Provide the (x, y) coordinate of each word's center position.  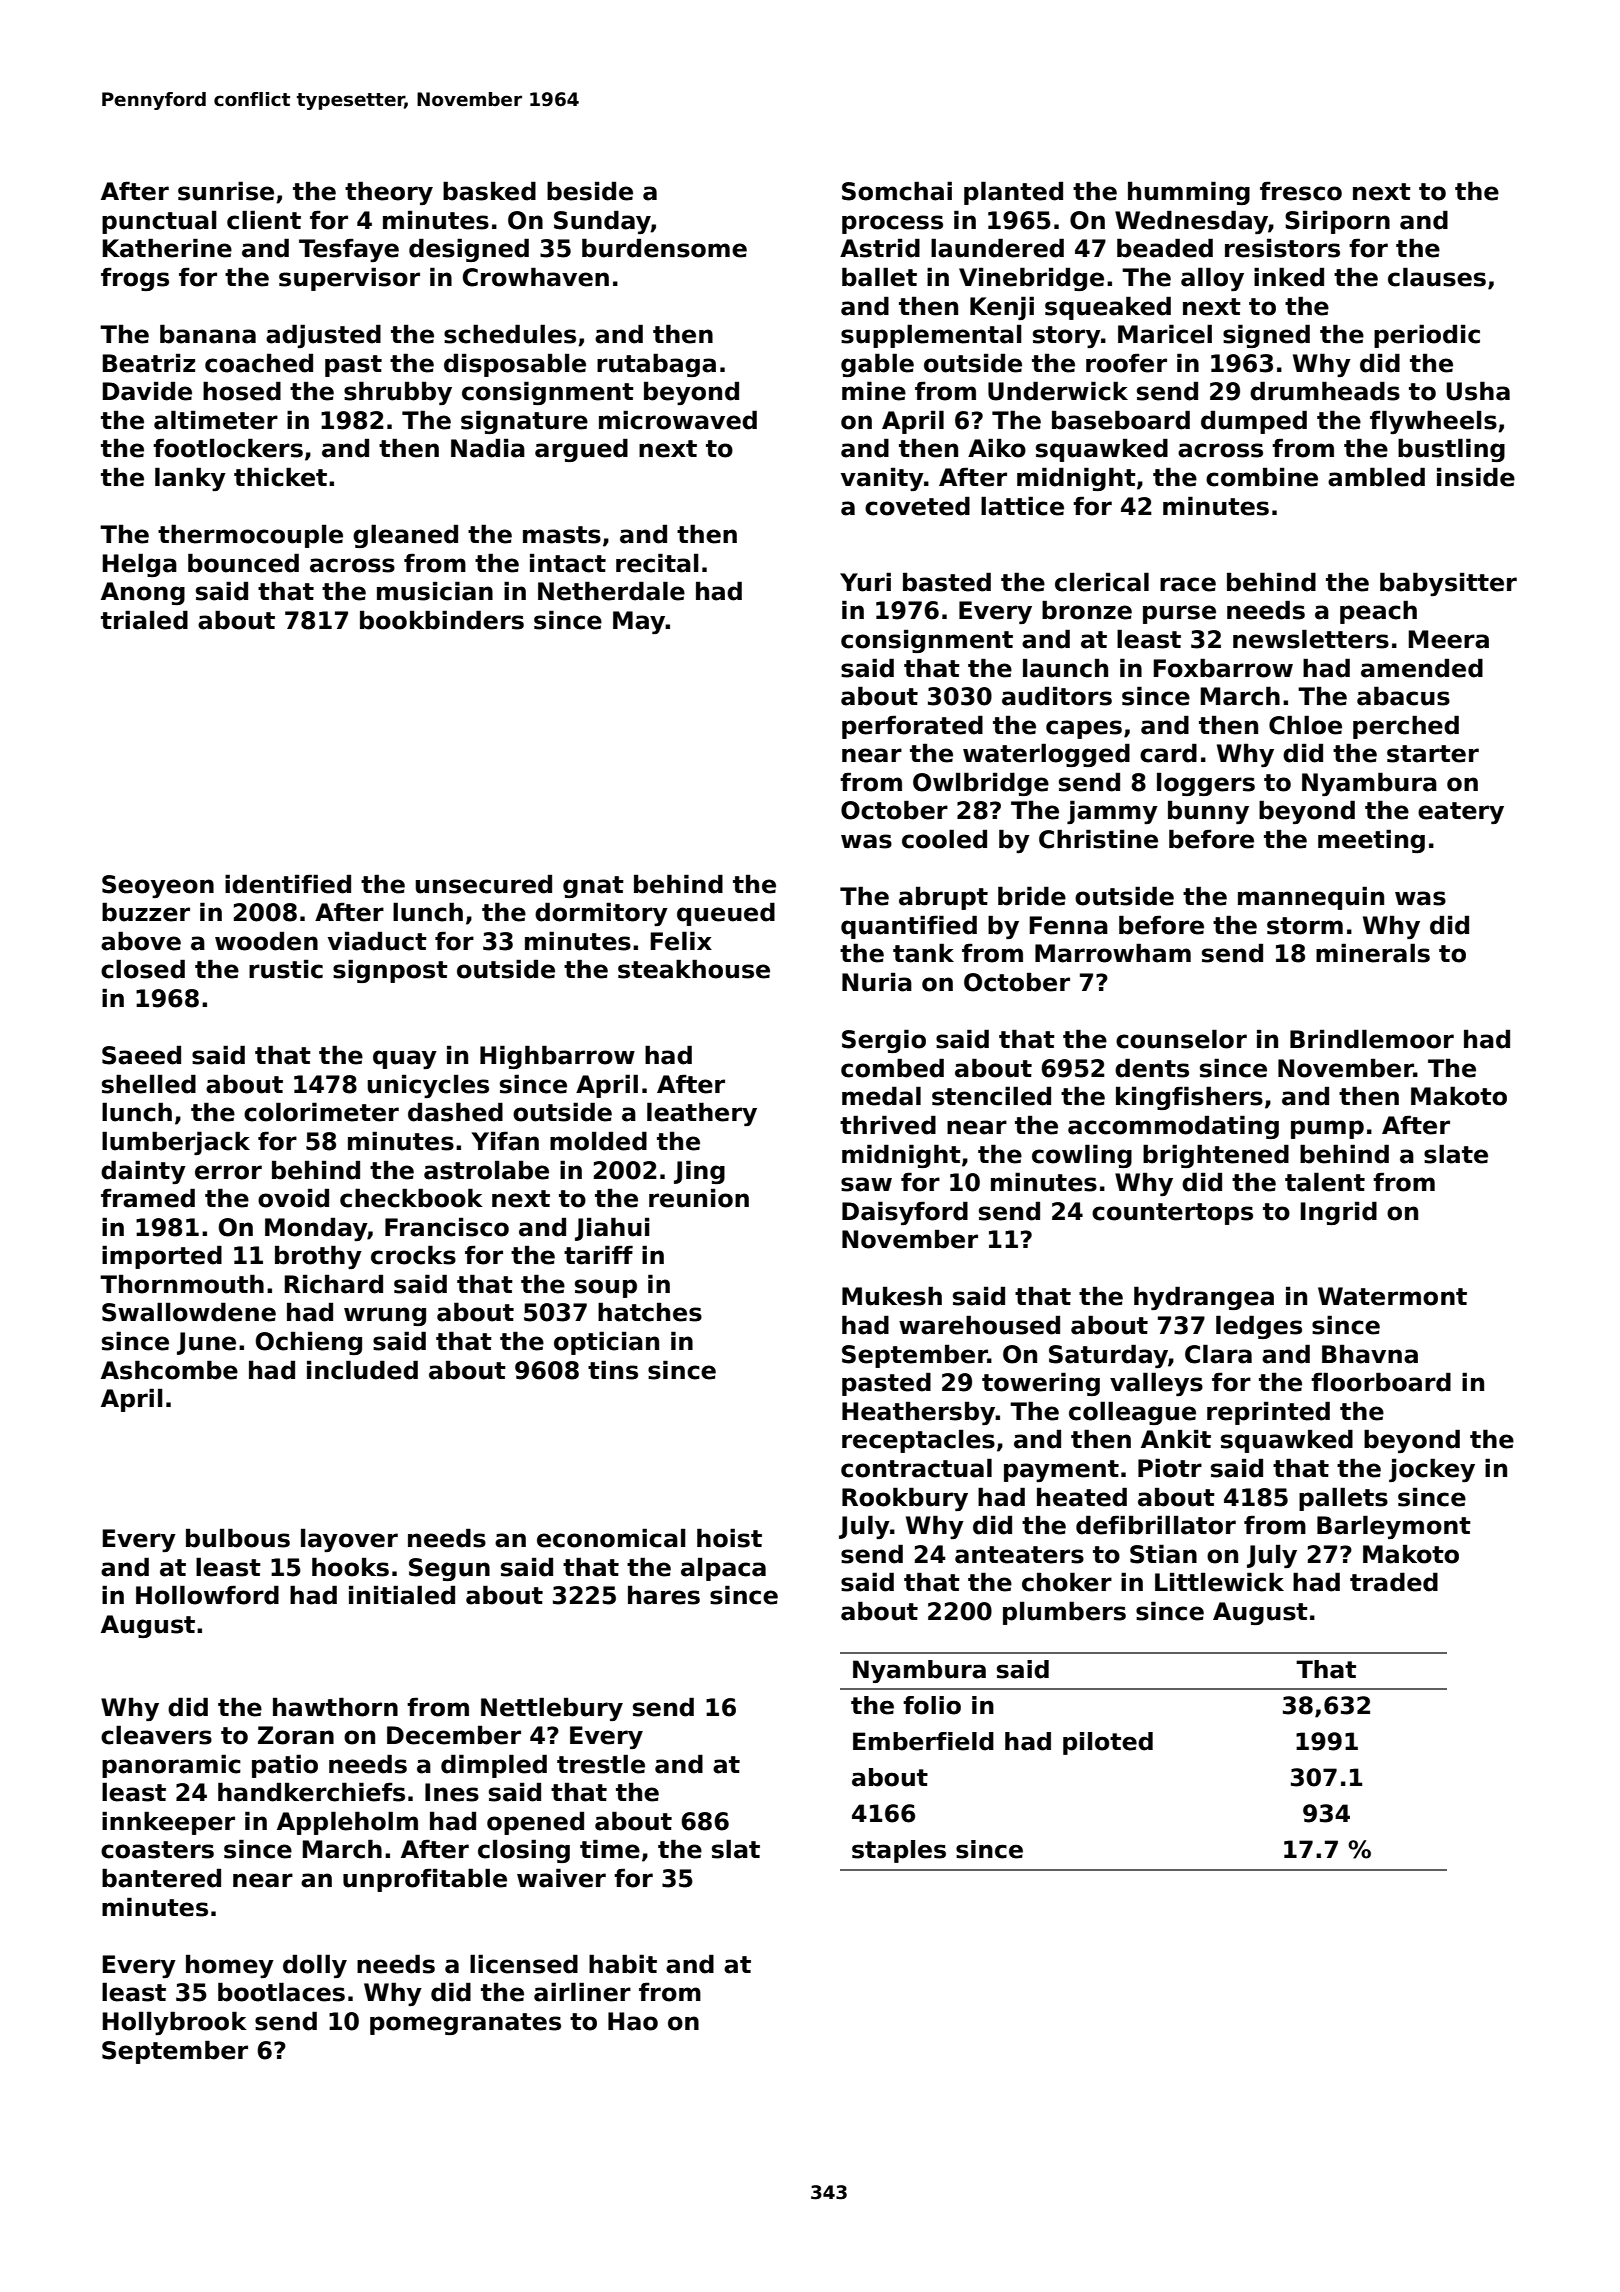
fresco (1301, 191)
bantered (161, 1878)
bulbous (238, 1538)
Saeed (141, 1055)
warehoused (979, 1325)
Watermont (1392, 1296)
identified (288, 884)
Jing (699, 1172)
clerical (1102, 582)
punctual (159, 222)
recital (657, 563)
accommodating (1173, 1127)
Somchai (897, 191)
